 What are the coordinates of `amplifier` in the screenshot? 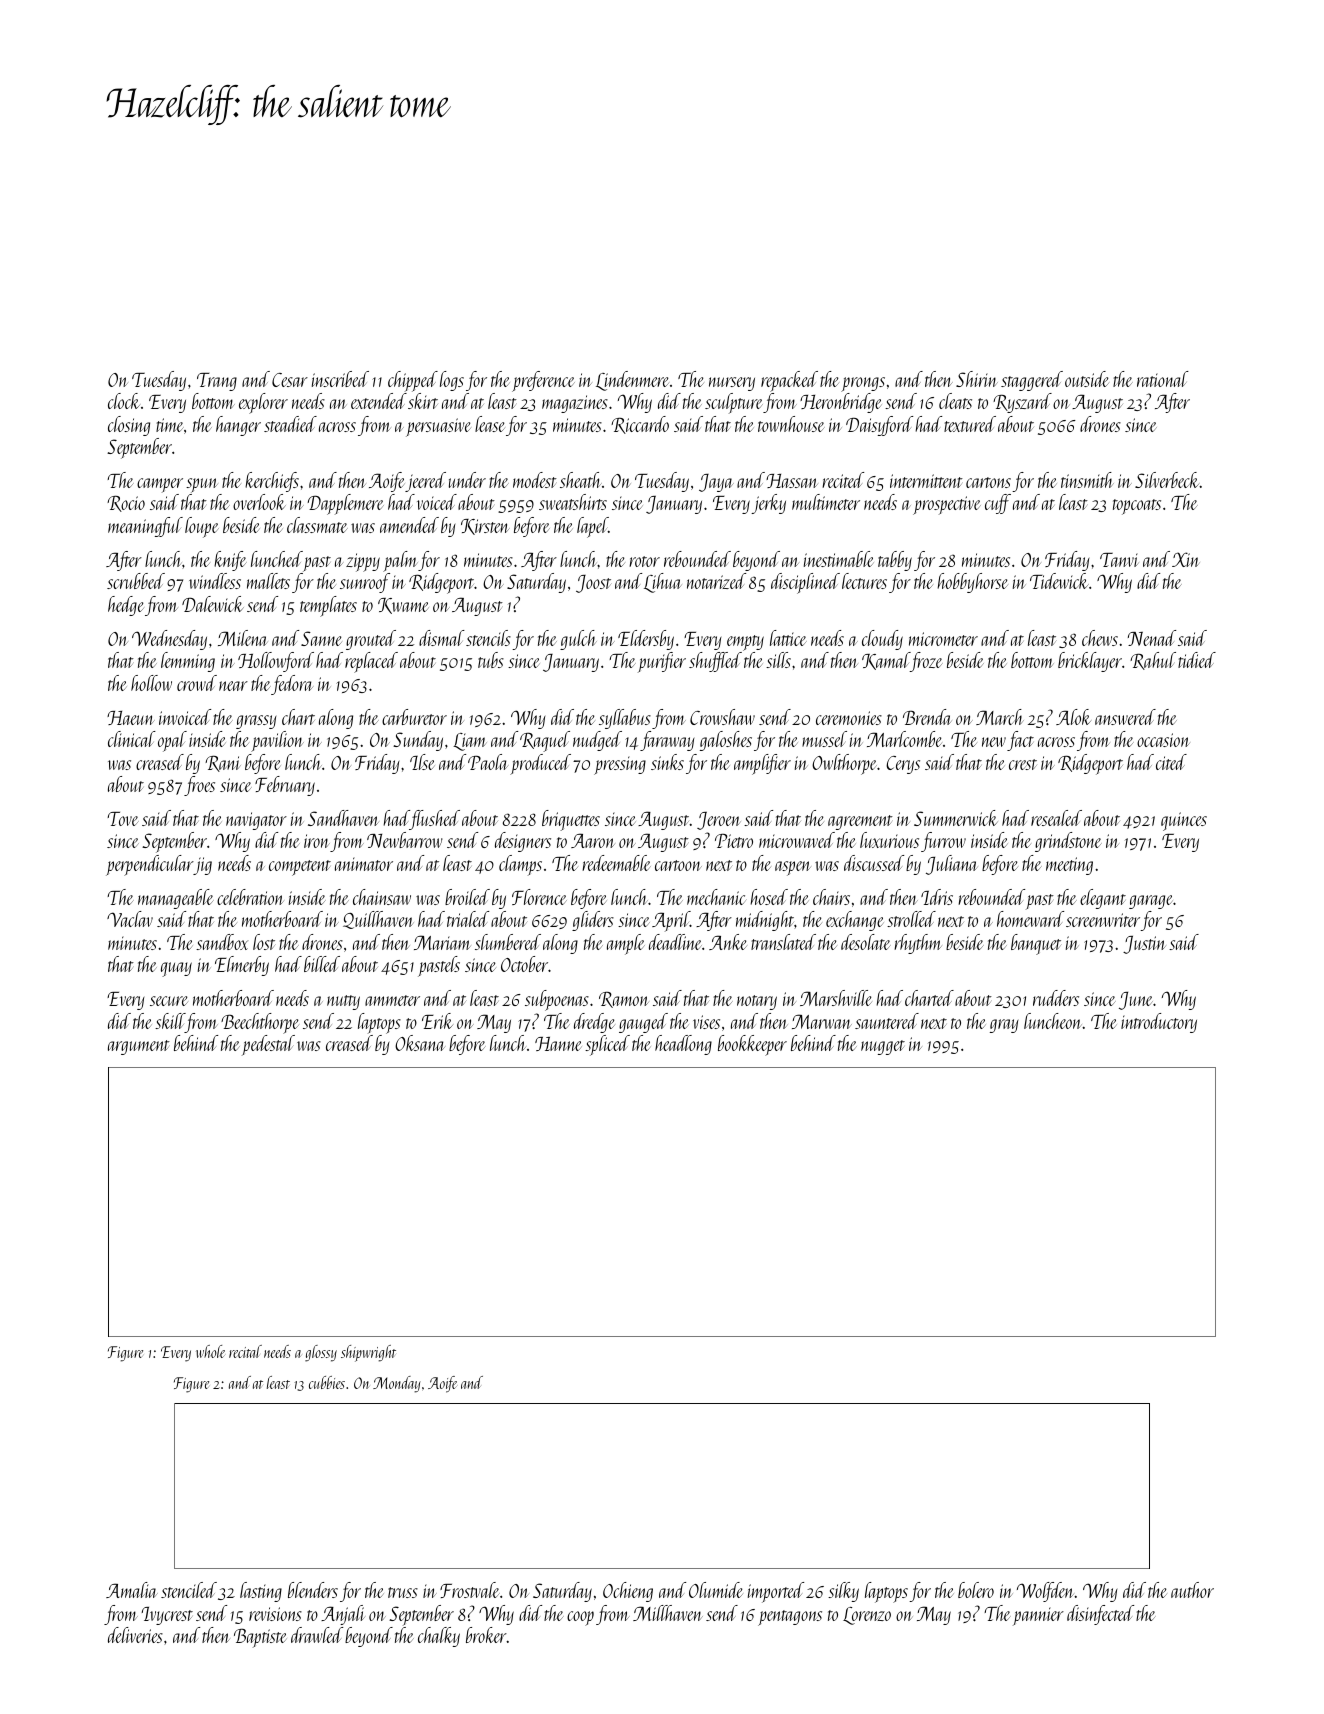 It's located at (762, 764).
